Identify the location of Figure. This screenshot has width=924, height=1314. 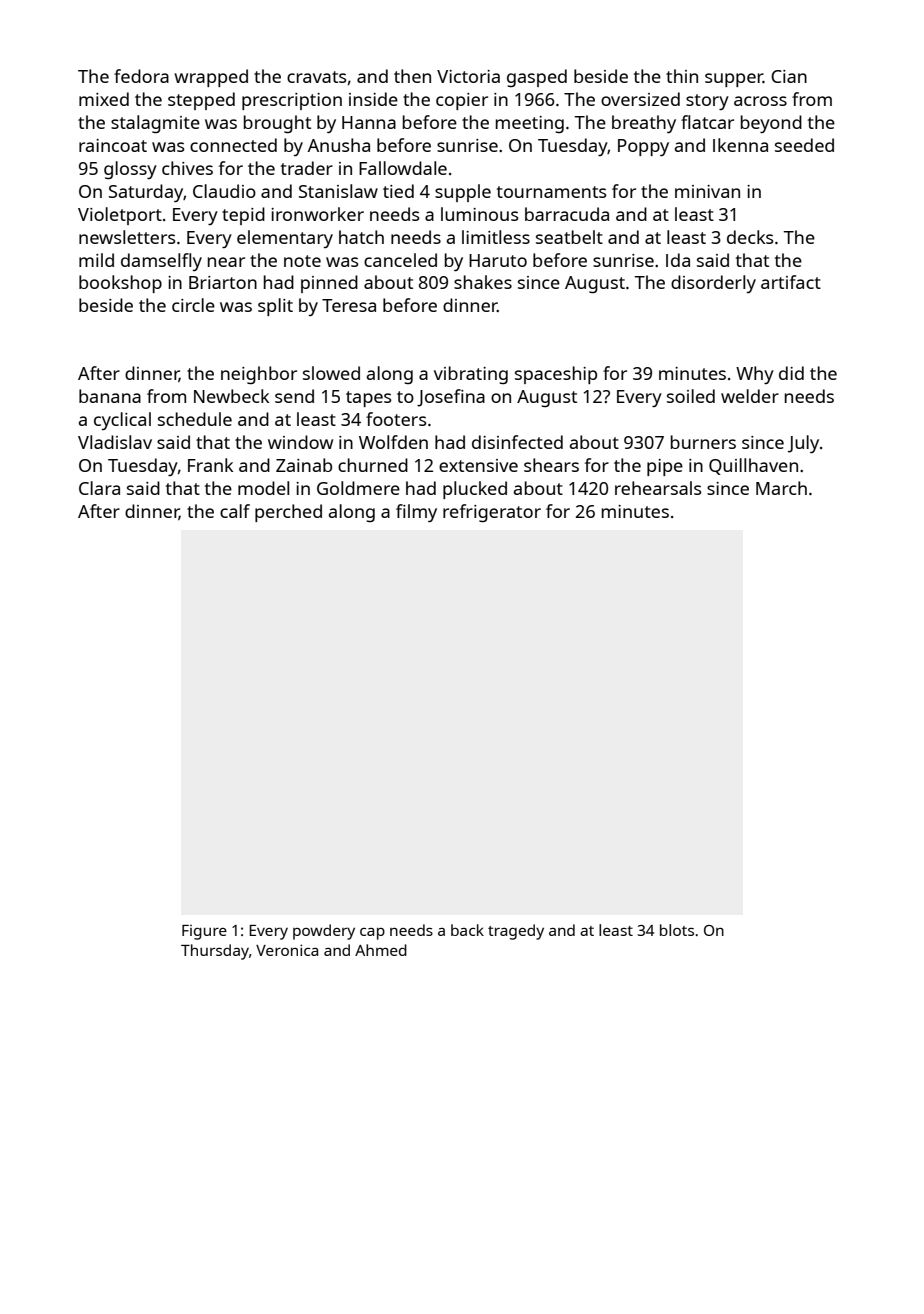
(204, 932).
